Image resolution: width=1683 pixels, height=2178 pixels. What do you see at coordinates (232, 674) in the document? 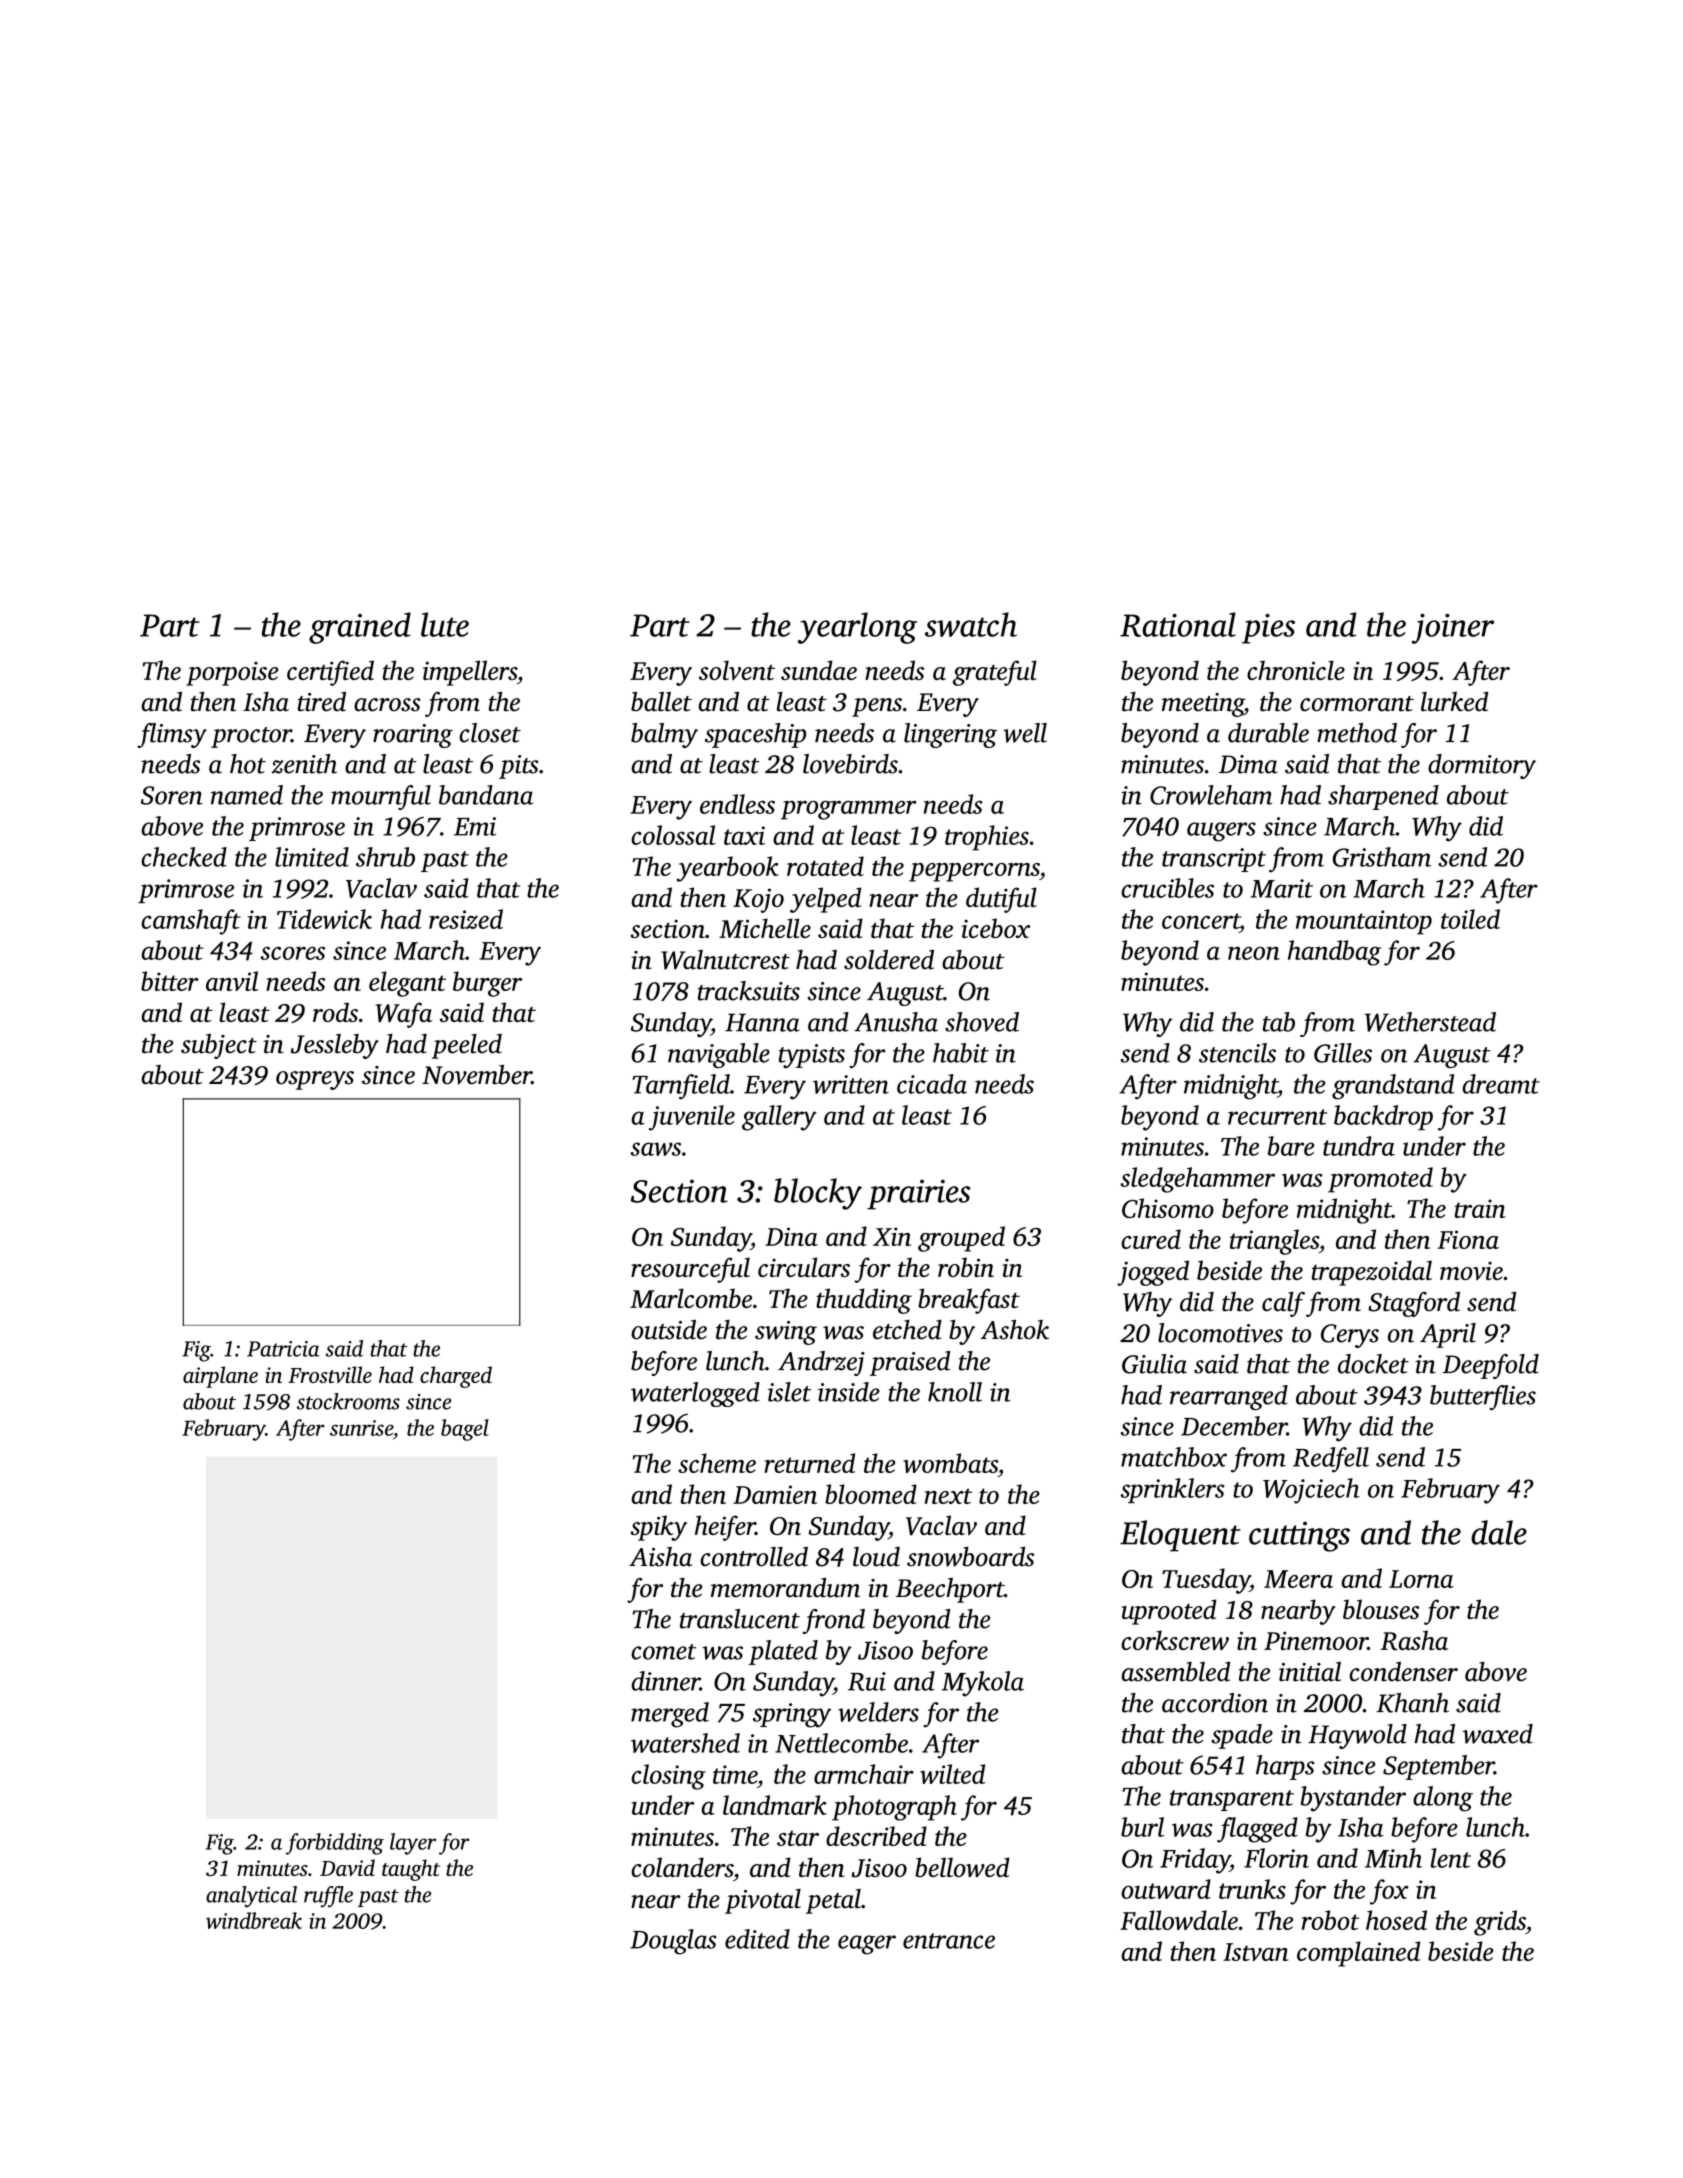
I see `porpoise` at bounding box center [232, 674].
